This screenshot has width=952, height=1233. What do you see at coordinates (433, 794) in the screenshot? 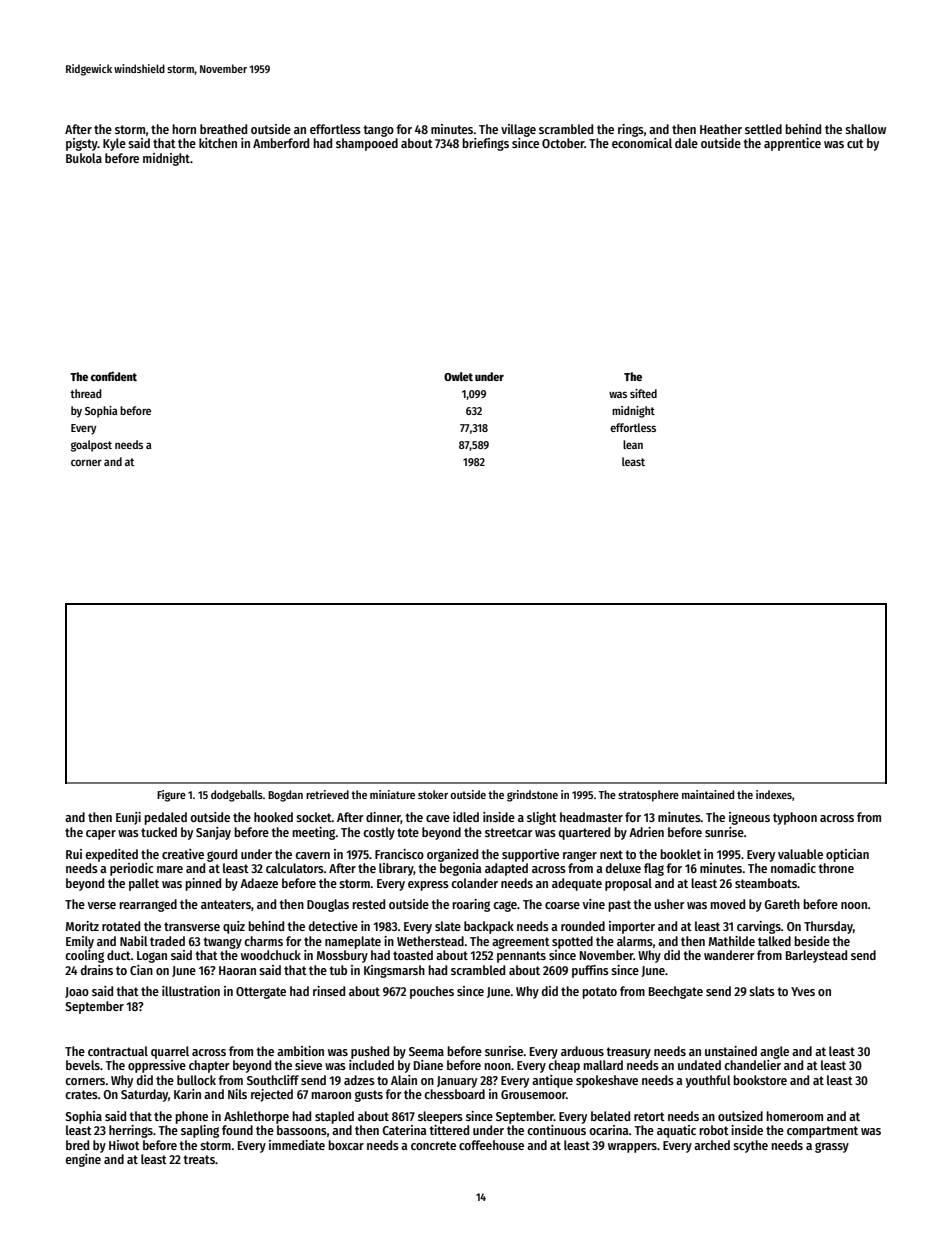
I see `stoker` at bounding box center [433, 794].
